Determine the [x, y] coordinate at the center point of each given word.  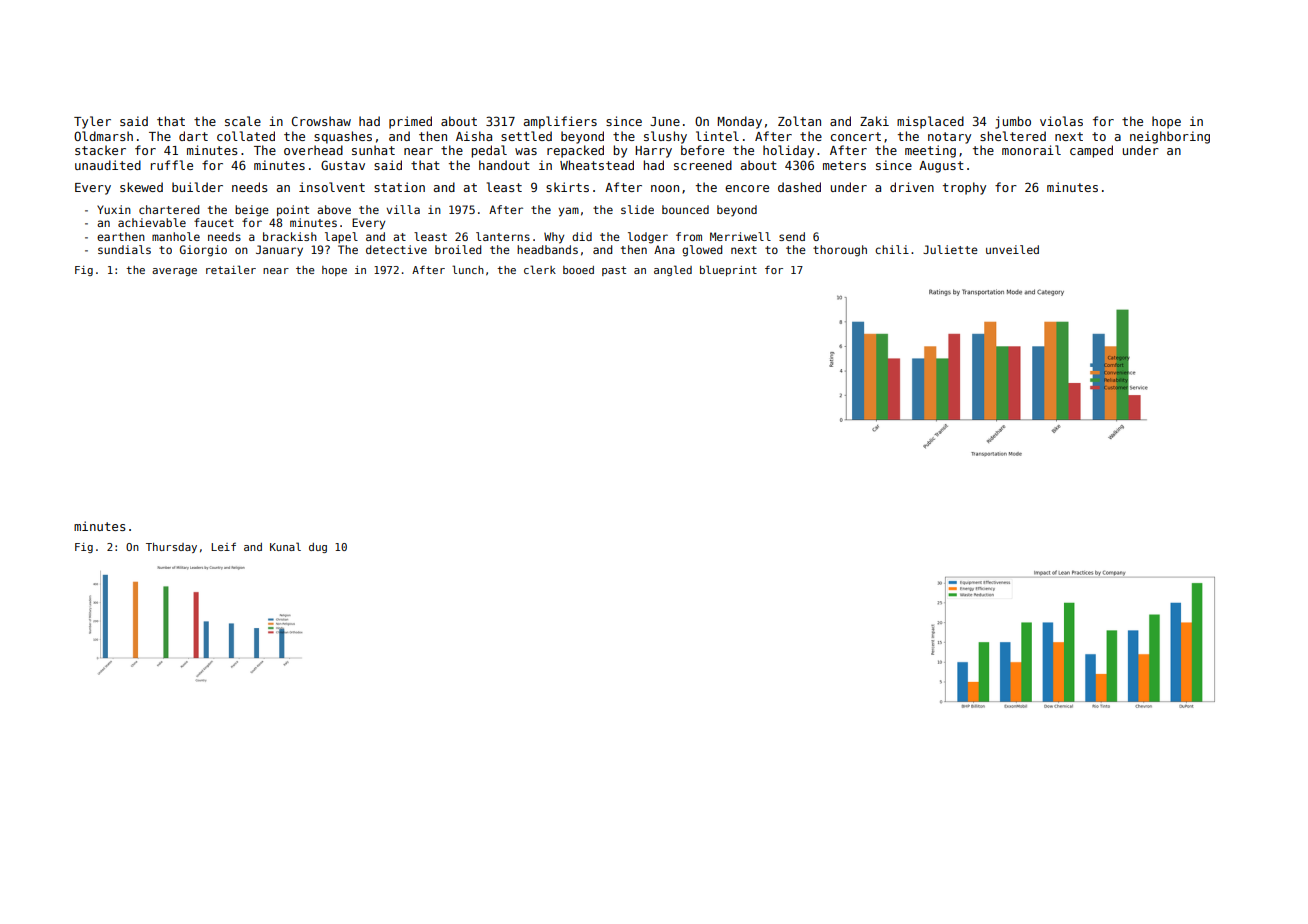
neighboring [1170, 137]
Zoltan [799, 121]
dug [318, 548]
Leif [223, 546]
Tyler [92, 122]
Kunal [285, 546]
